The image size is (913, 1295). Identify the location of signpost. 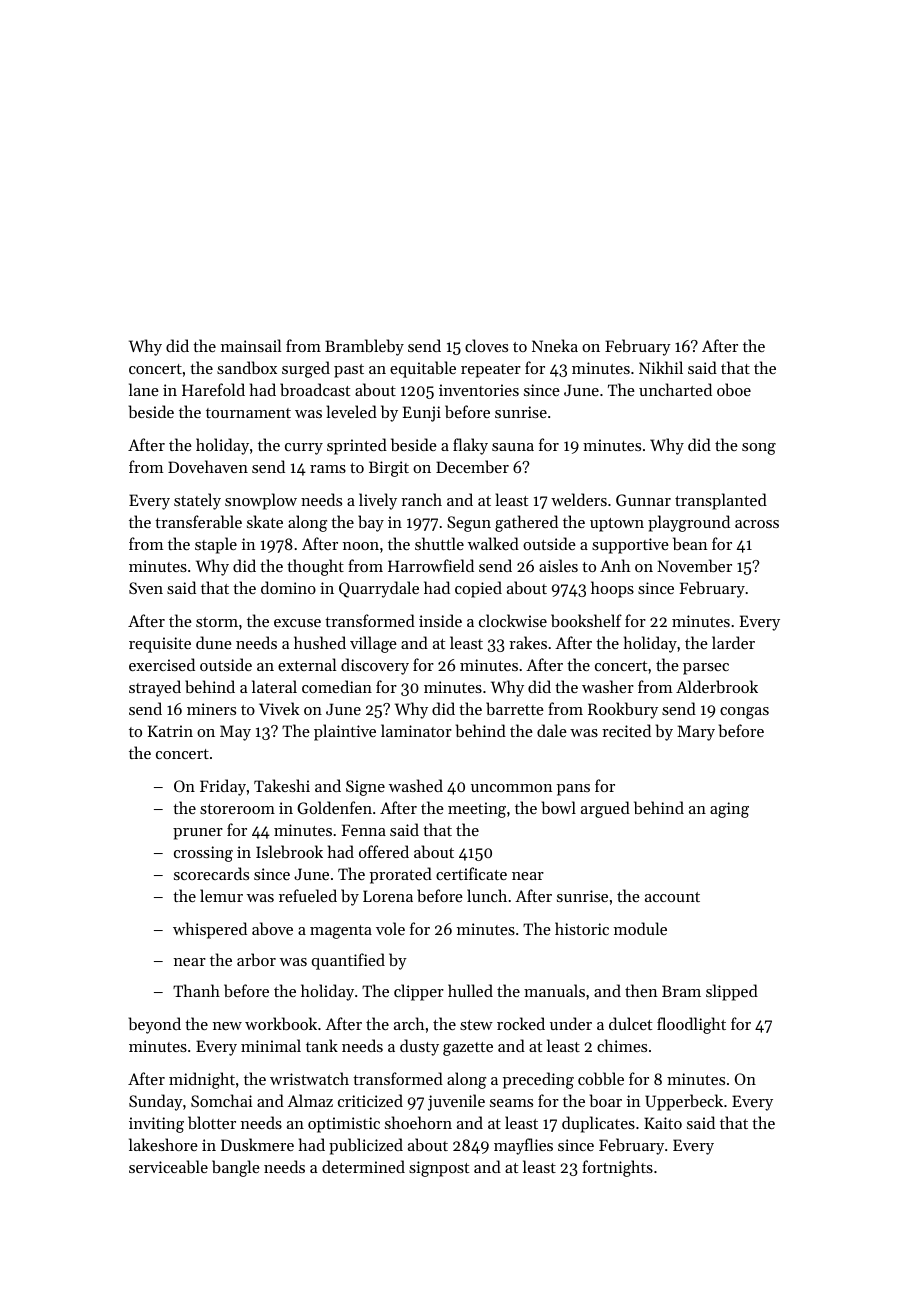
(439, 1169).
